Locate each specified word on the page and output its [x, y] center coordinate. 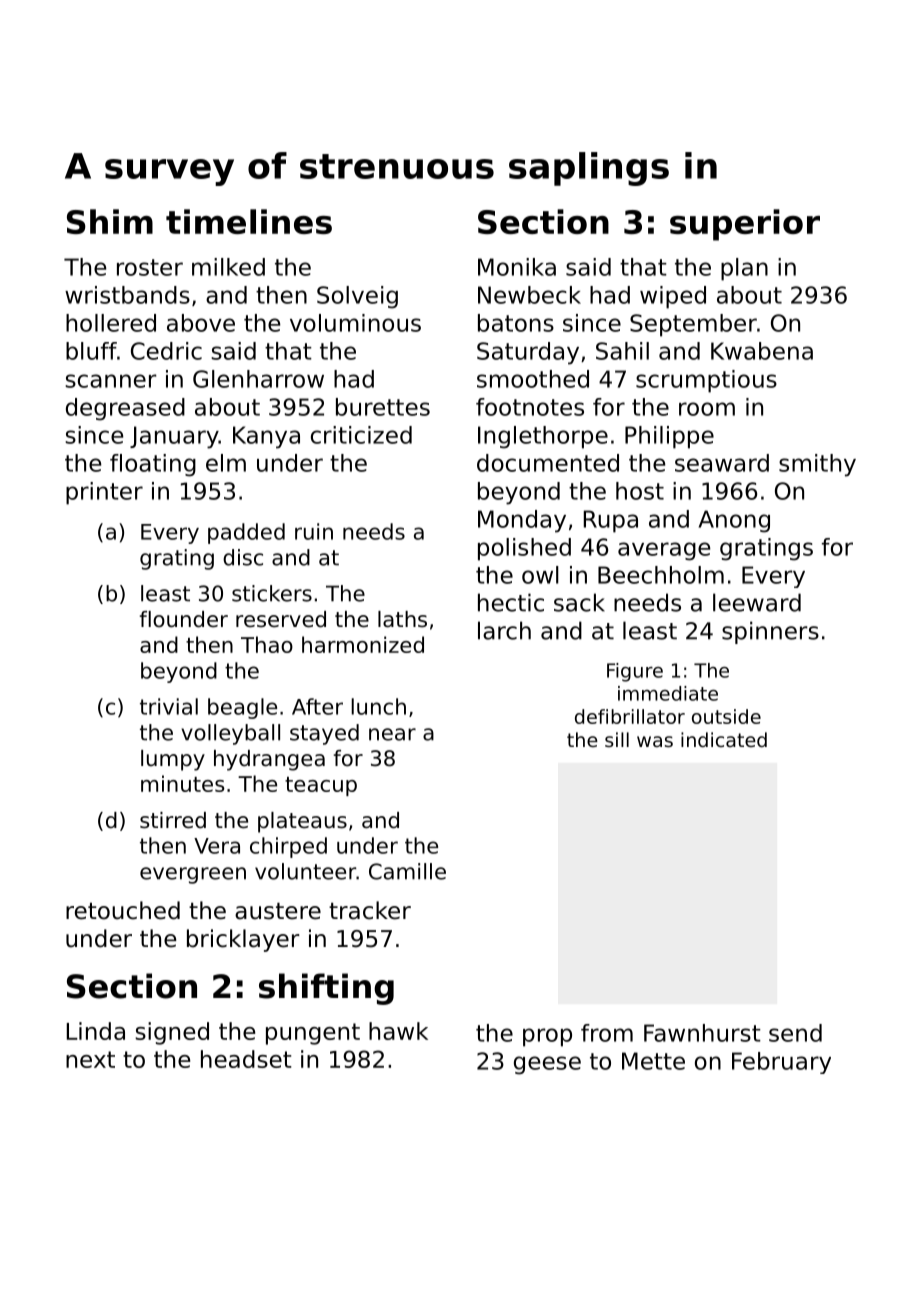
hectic [511, 602]
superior [745, 225]
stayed [324, 734]
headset [246, 1059]
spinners [770, 632]
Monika [517, 267]
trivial [169, 706]
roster [150, 267]
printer [104, 493]
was [655, 741]
